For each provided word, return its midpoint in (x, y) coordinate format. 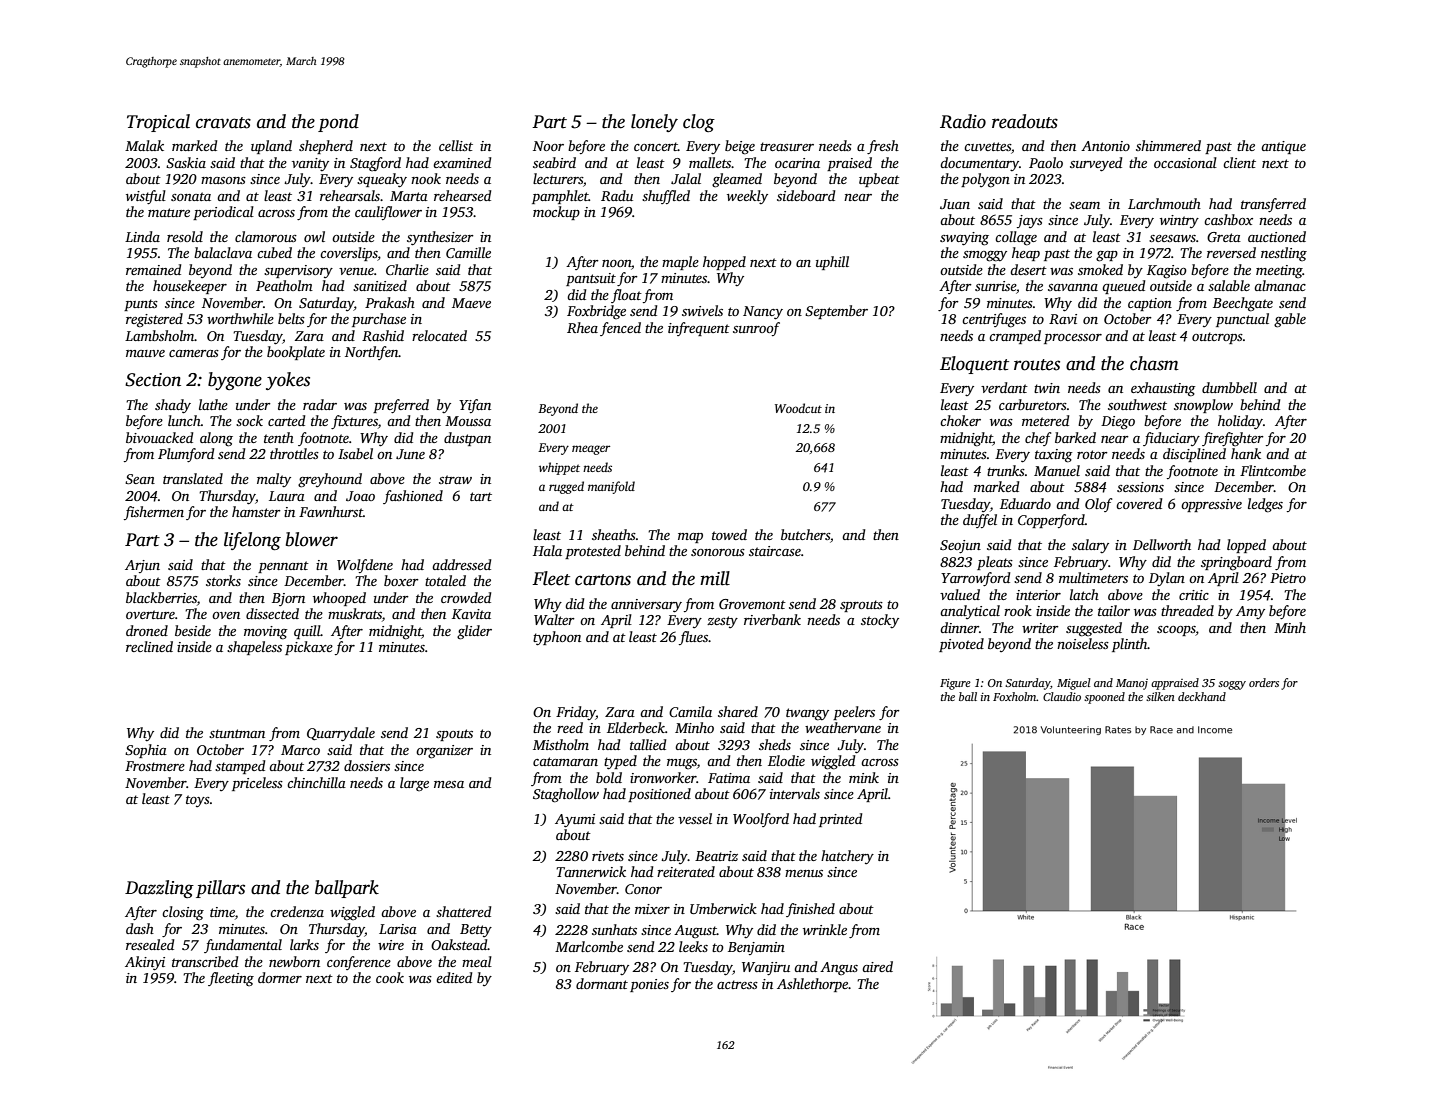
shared (738, 711)
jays (1030, 221)
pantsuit (591, 279)
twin (1047, 388)
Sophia (146, 751)
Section (153, 380)
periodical (223, 213)
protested (593, 552)
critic (1194, 595)
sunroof (756, 329)
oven (226, 615)
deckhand (1202, 696)
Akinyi (145, 963)
